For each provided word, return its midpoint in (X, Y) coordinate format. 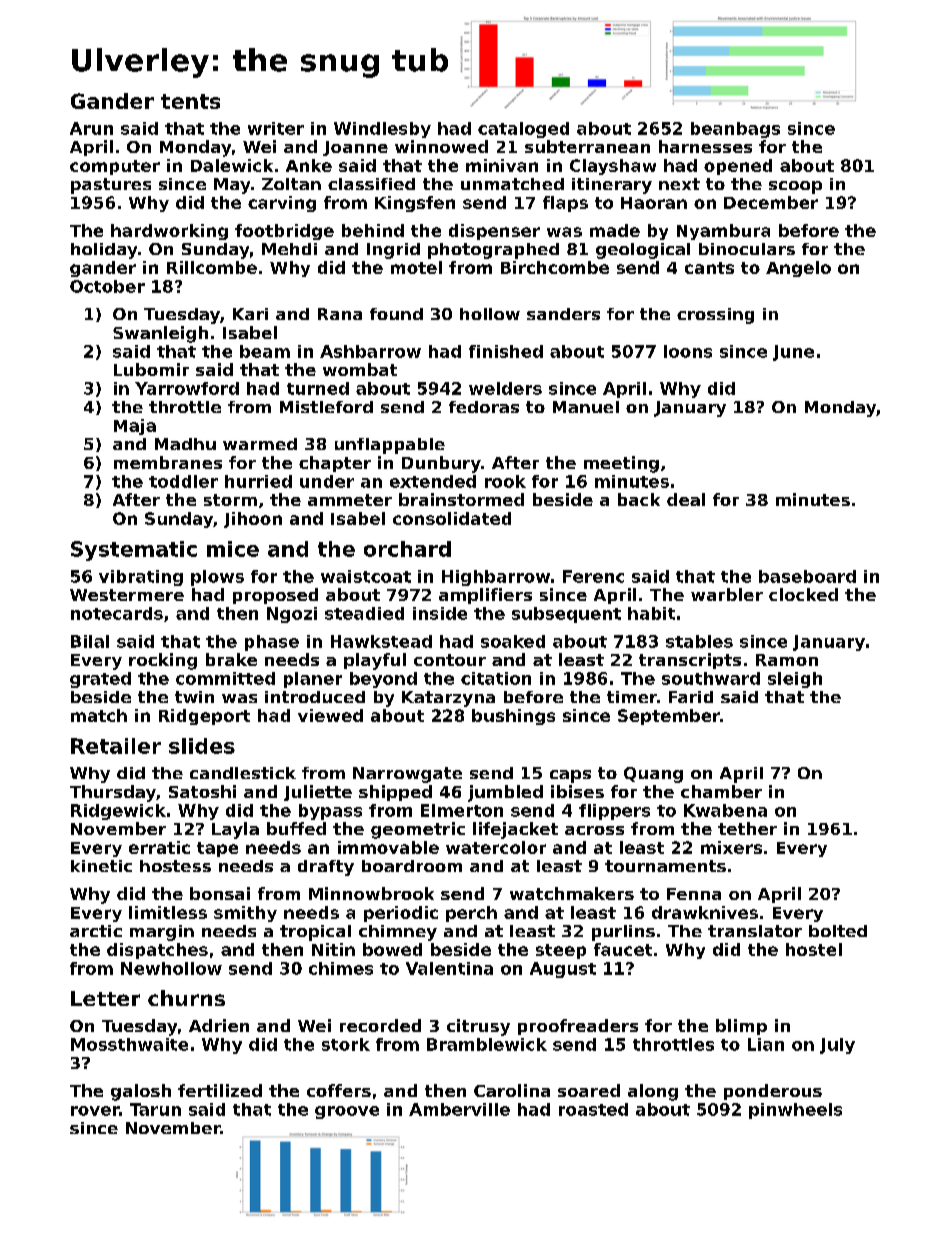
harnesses (705, 146)
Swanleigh (160, 334)
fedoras (484, 407)
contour (450, 660)
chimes (341, 968)
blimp (741, 1027)
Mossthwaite (129, 1044)
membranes (168, 462)
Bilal (90, 641)
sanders (563, 314)
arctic (96, 931)
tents (190, 101)
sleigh (795, 680)
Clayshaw (613, 167)
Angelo (798, 269)
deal (686, 499)
